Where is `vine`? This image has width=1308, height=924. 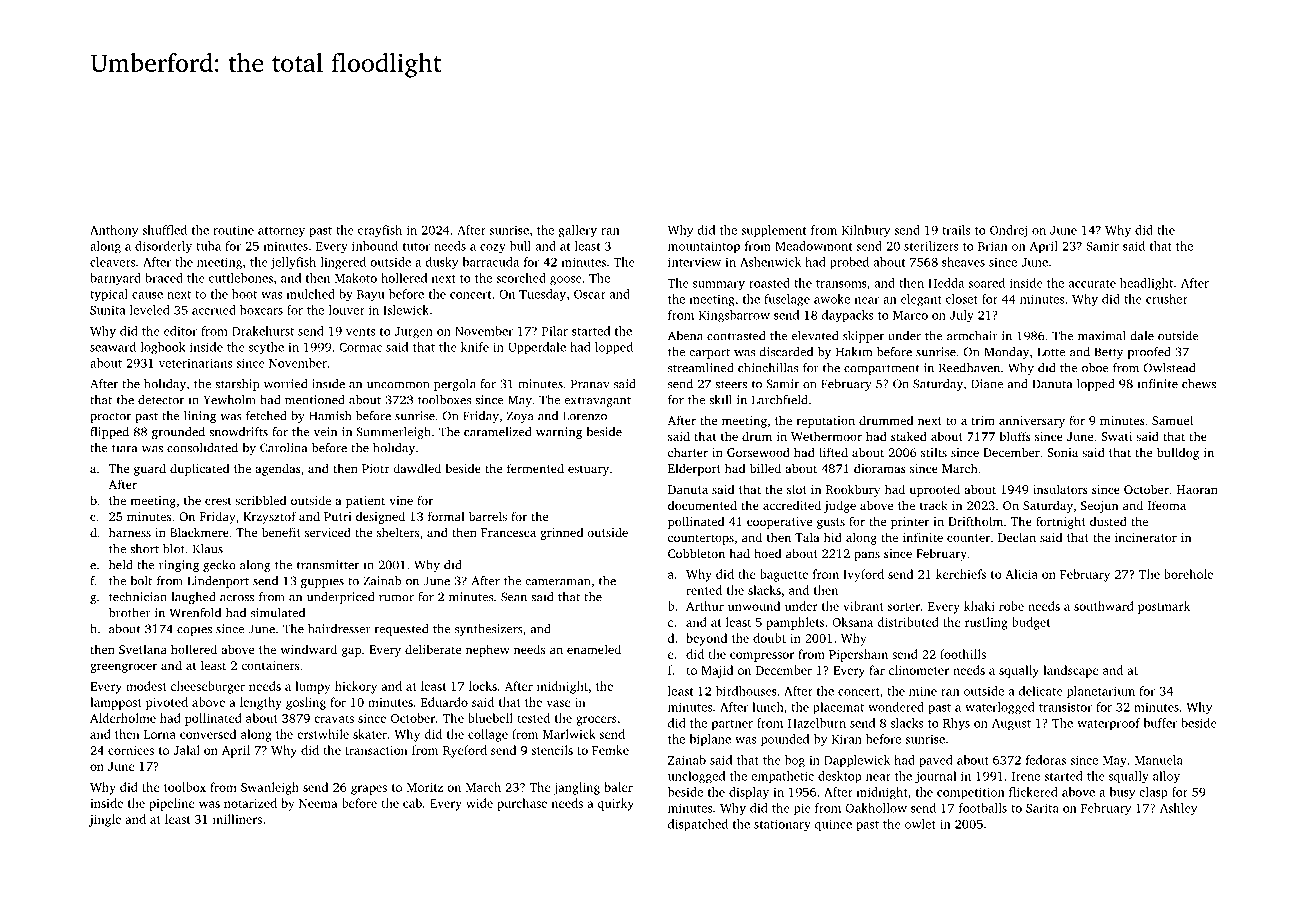 vine is located at coordinates (401, 500).
